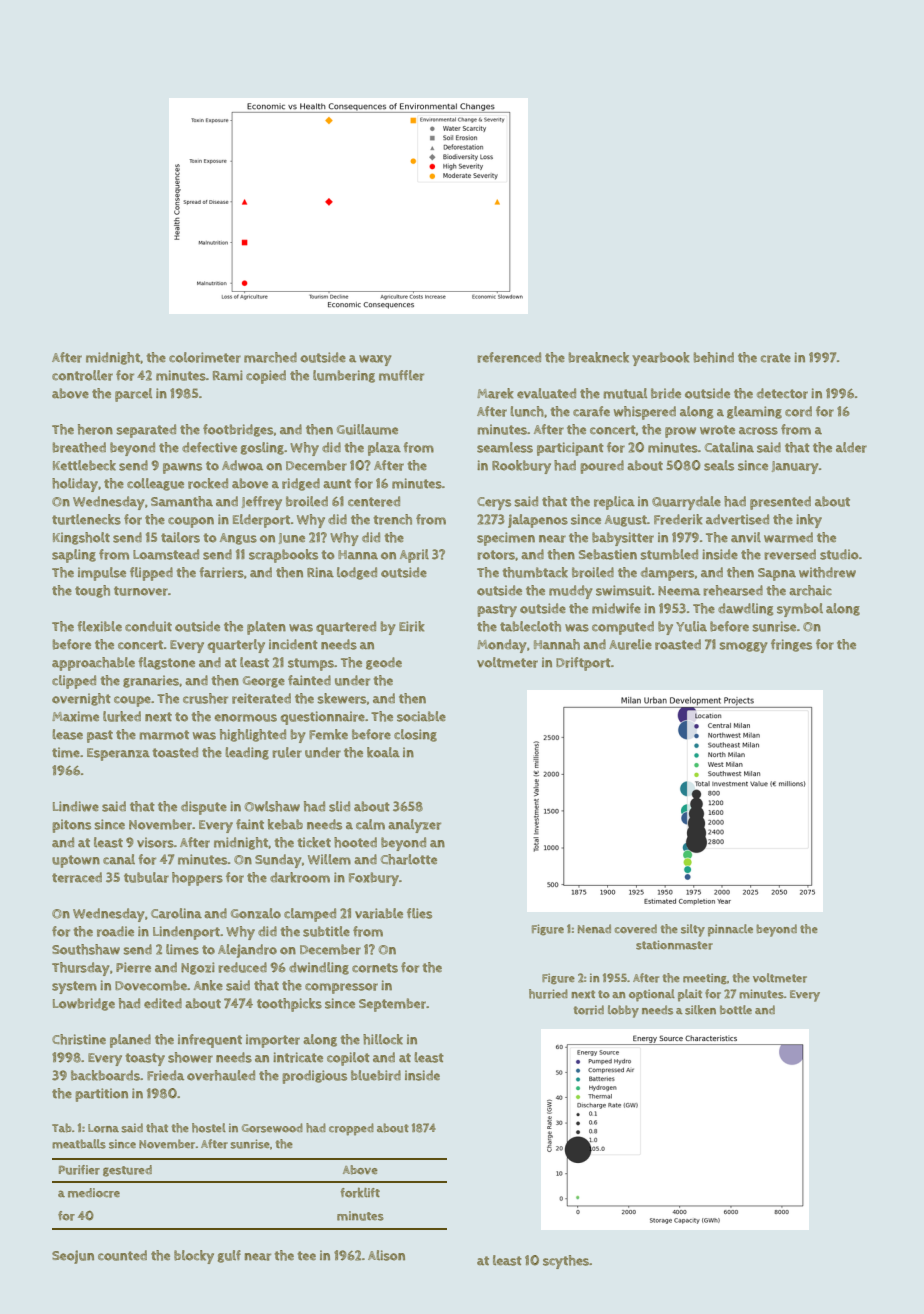  I want to click on Kingsholt, so click(81, 538).
